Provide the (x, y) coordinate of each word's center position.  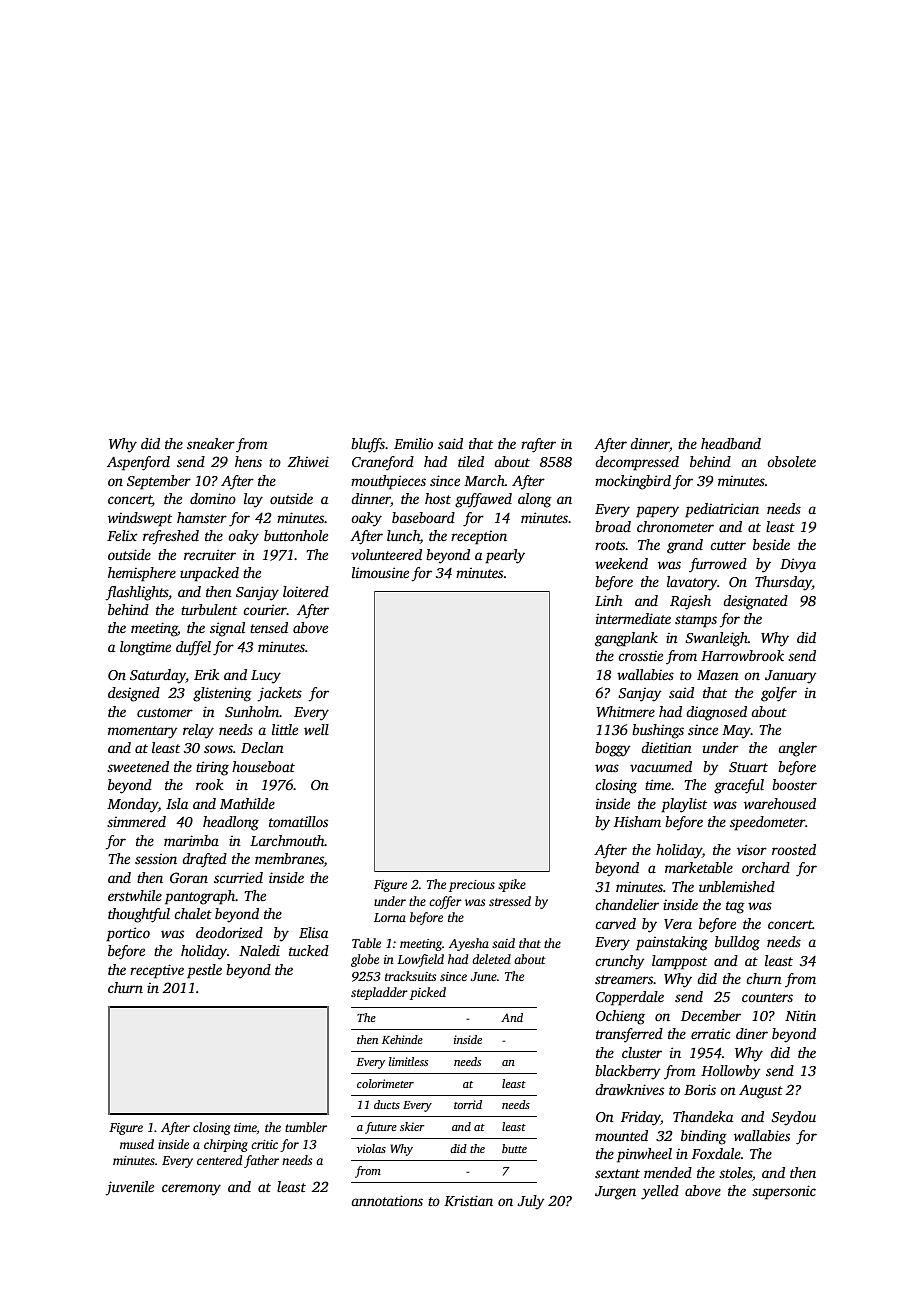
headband (731, 443)
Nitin (800, 1015)
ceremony (191, 1190)
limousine (380, 572)
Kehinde (402, 1039)
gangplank (626, 639)
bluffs (368, 445)
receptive (157, 971)
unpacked (209, 574)
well (316, 729)
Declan (262, 747)
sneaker (211, 443)
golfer (779, 694)
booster (794, 784)
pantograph (200, 897)
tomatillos (298, 821)
